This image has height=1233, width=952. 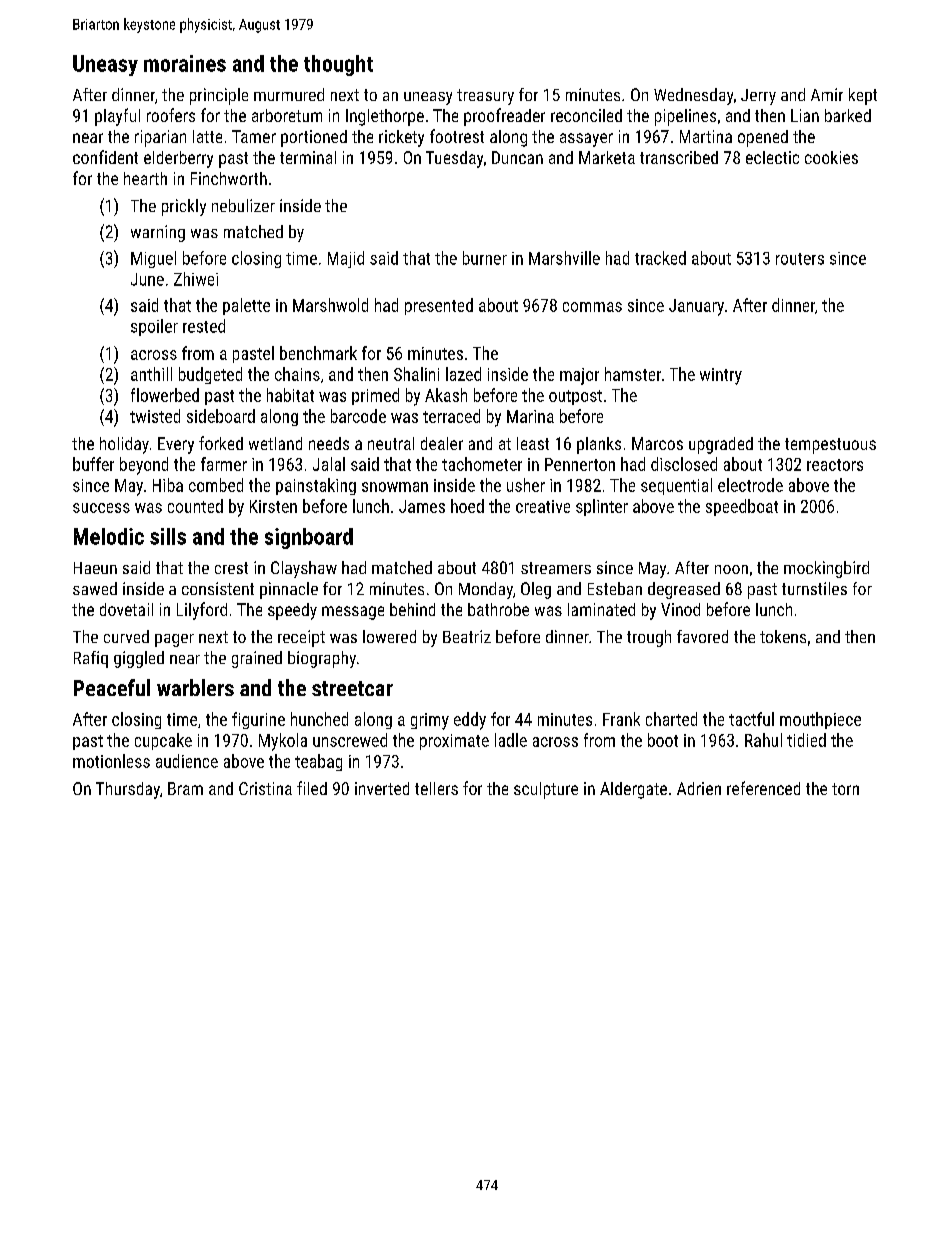 What do you see at coordinates (556, 568) in the image?
I see `streamers` at bounding box center [556, 568].
